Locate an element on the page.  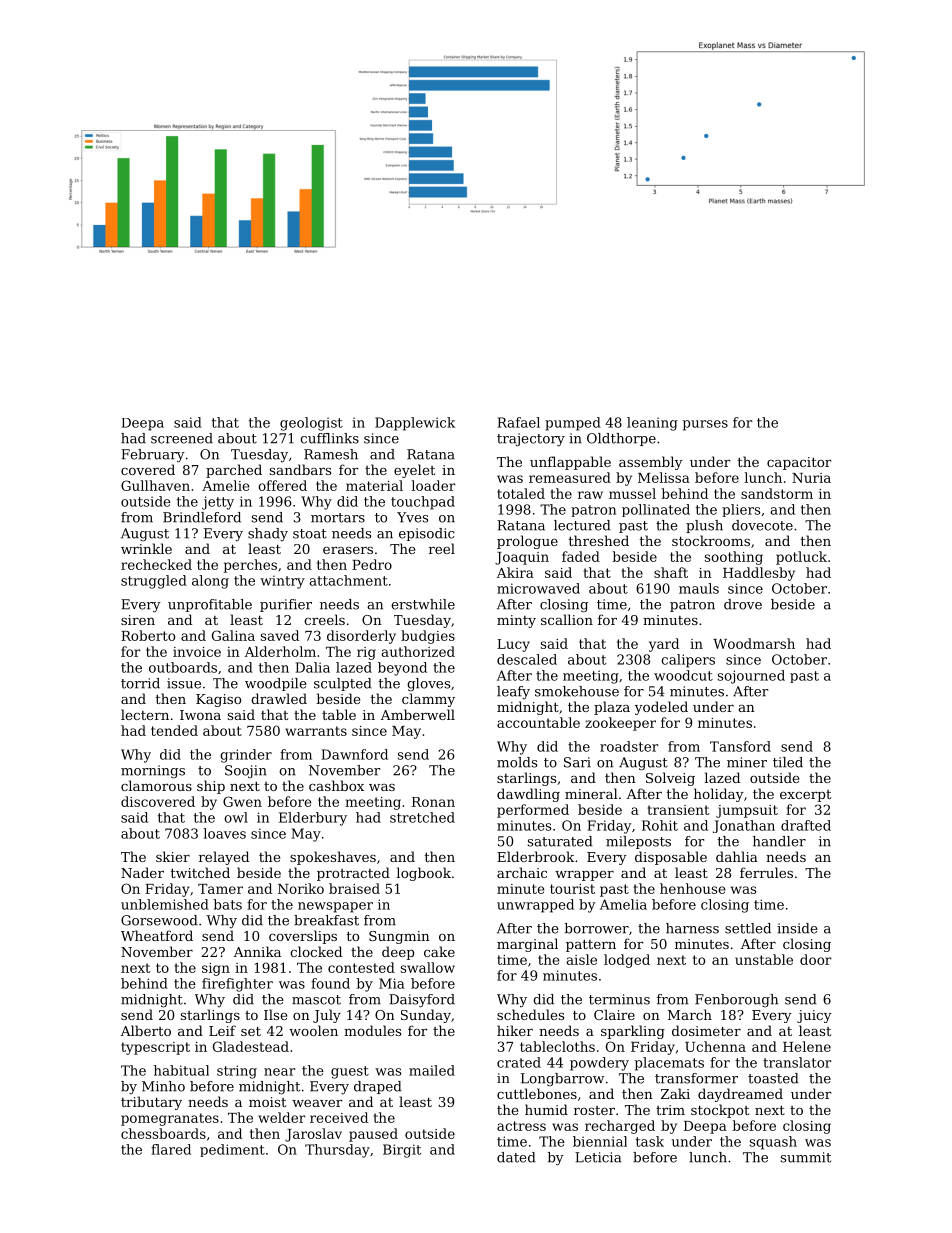
leaning is located at coordinates (652, 424).
